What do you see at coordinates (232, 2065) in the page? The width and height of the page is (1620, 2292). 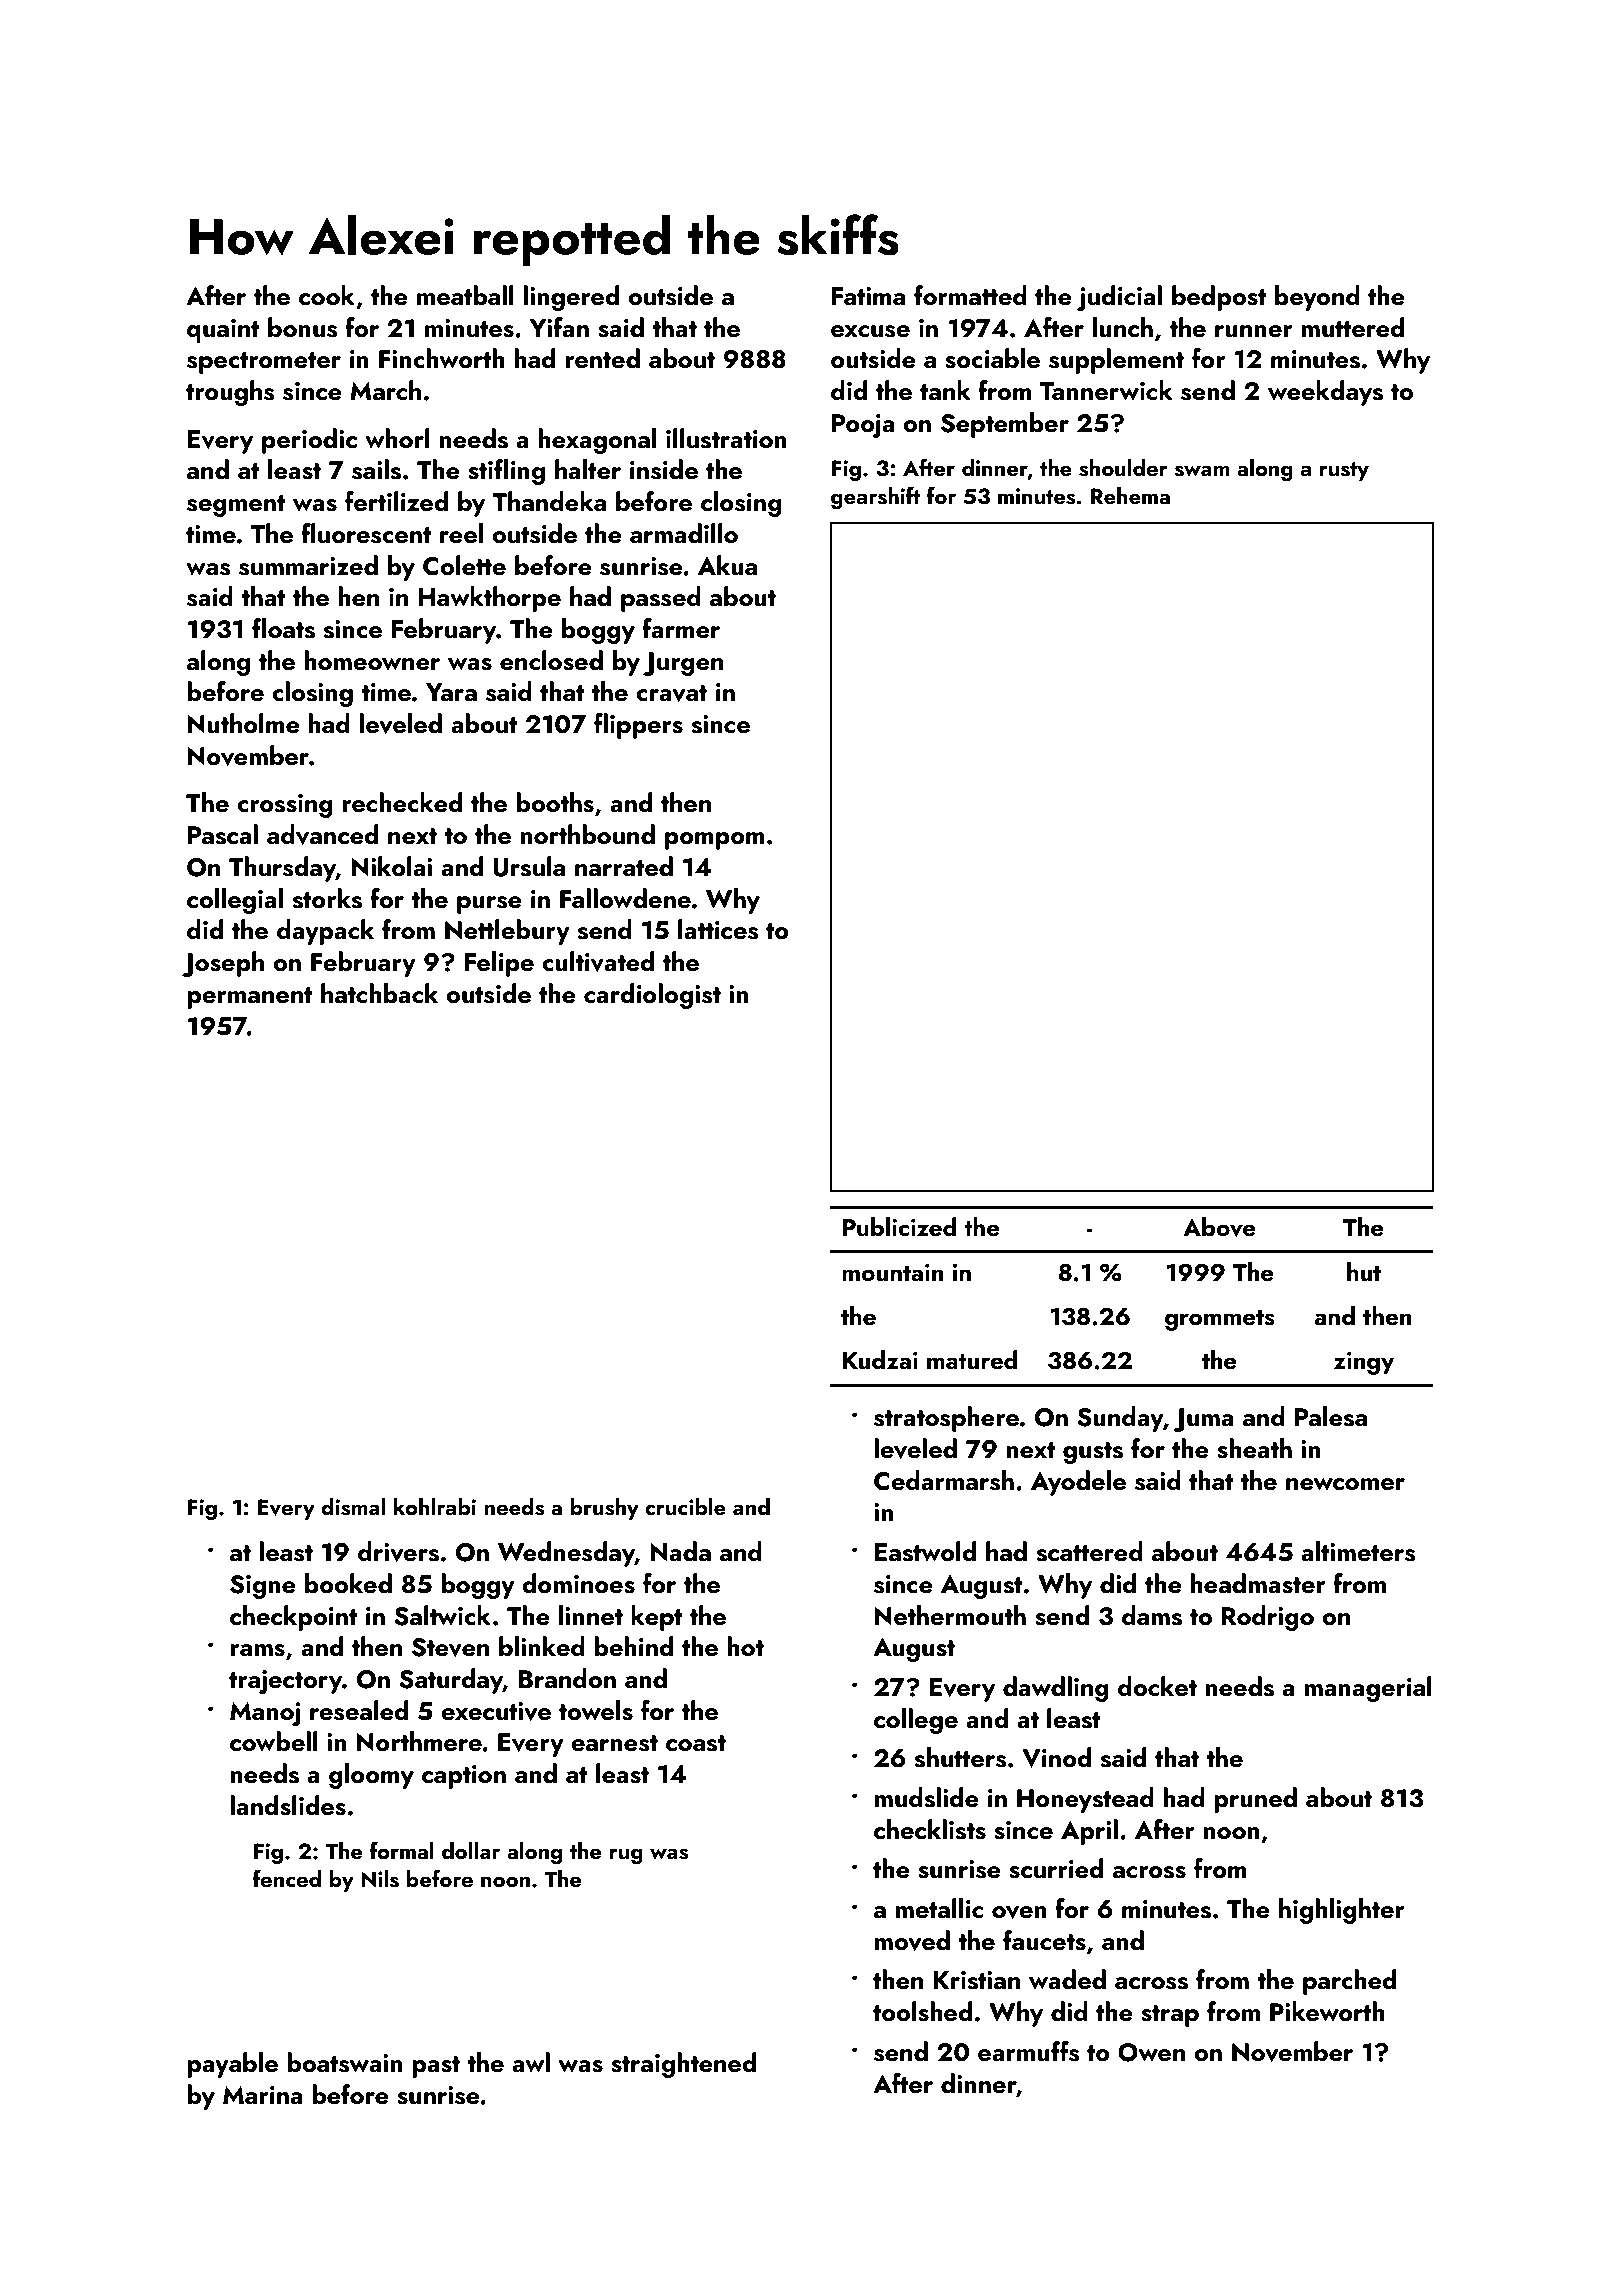 I see `payable` at bounding box center [232, 2065].
